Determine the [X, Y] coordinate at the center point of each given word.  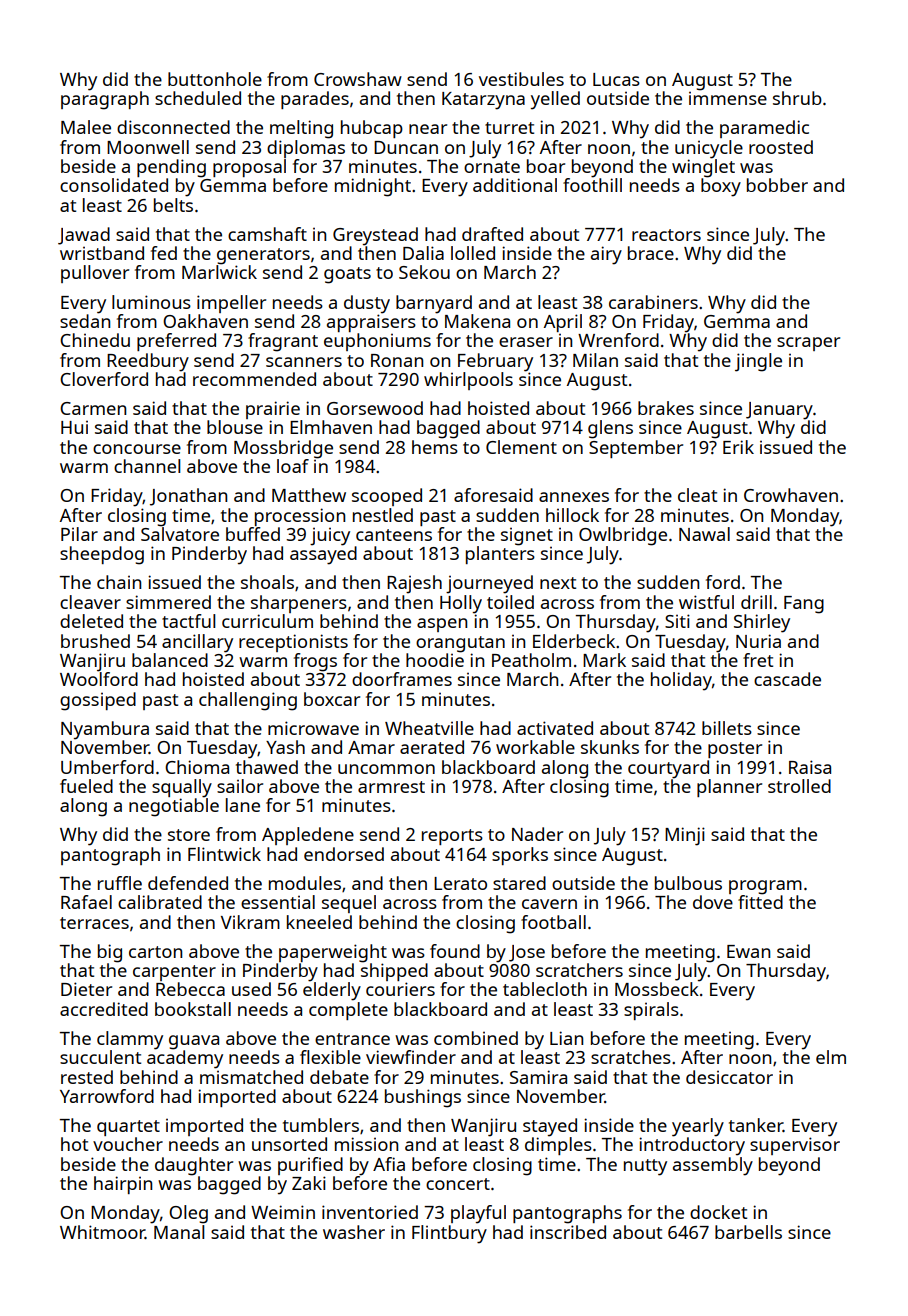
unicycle [709, 149]
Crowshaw [358, 79]
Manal [179, 1232]
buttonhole [215, 79]
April [563, 323]
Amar [371, 747]
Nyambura [105, 730]
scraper [808, 344]
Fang [804, 605]
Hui [74, 427]
